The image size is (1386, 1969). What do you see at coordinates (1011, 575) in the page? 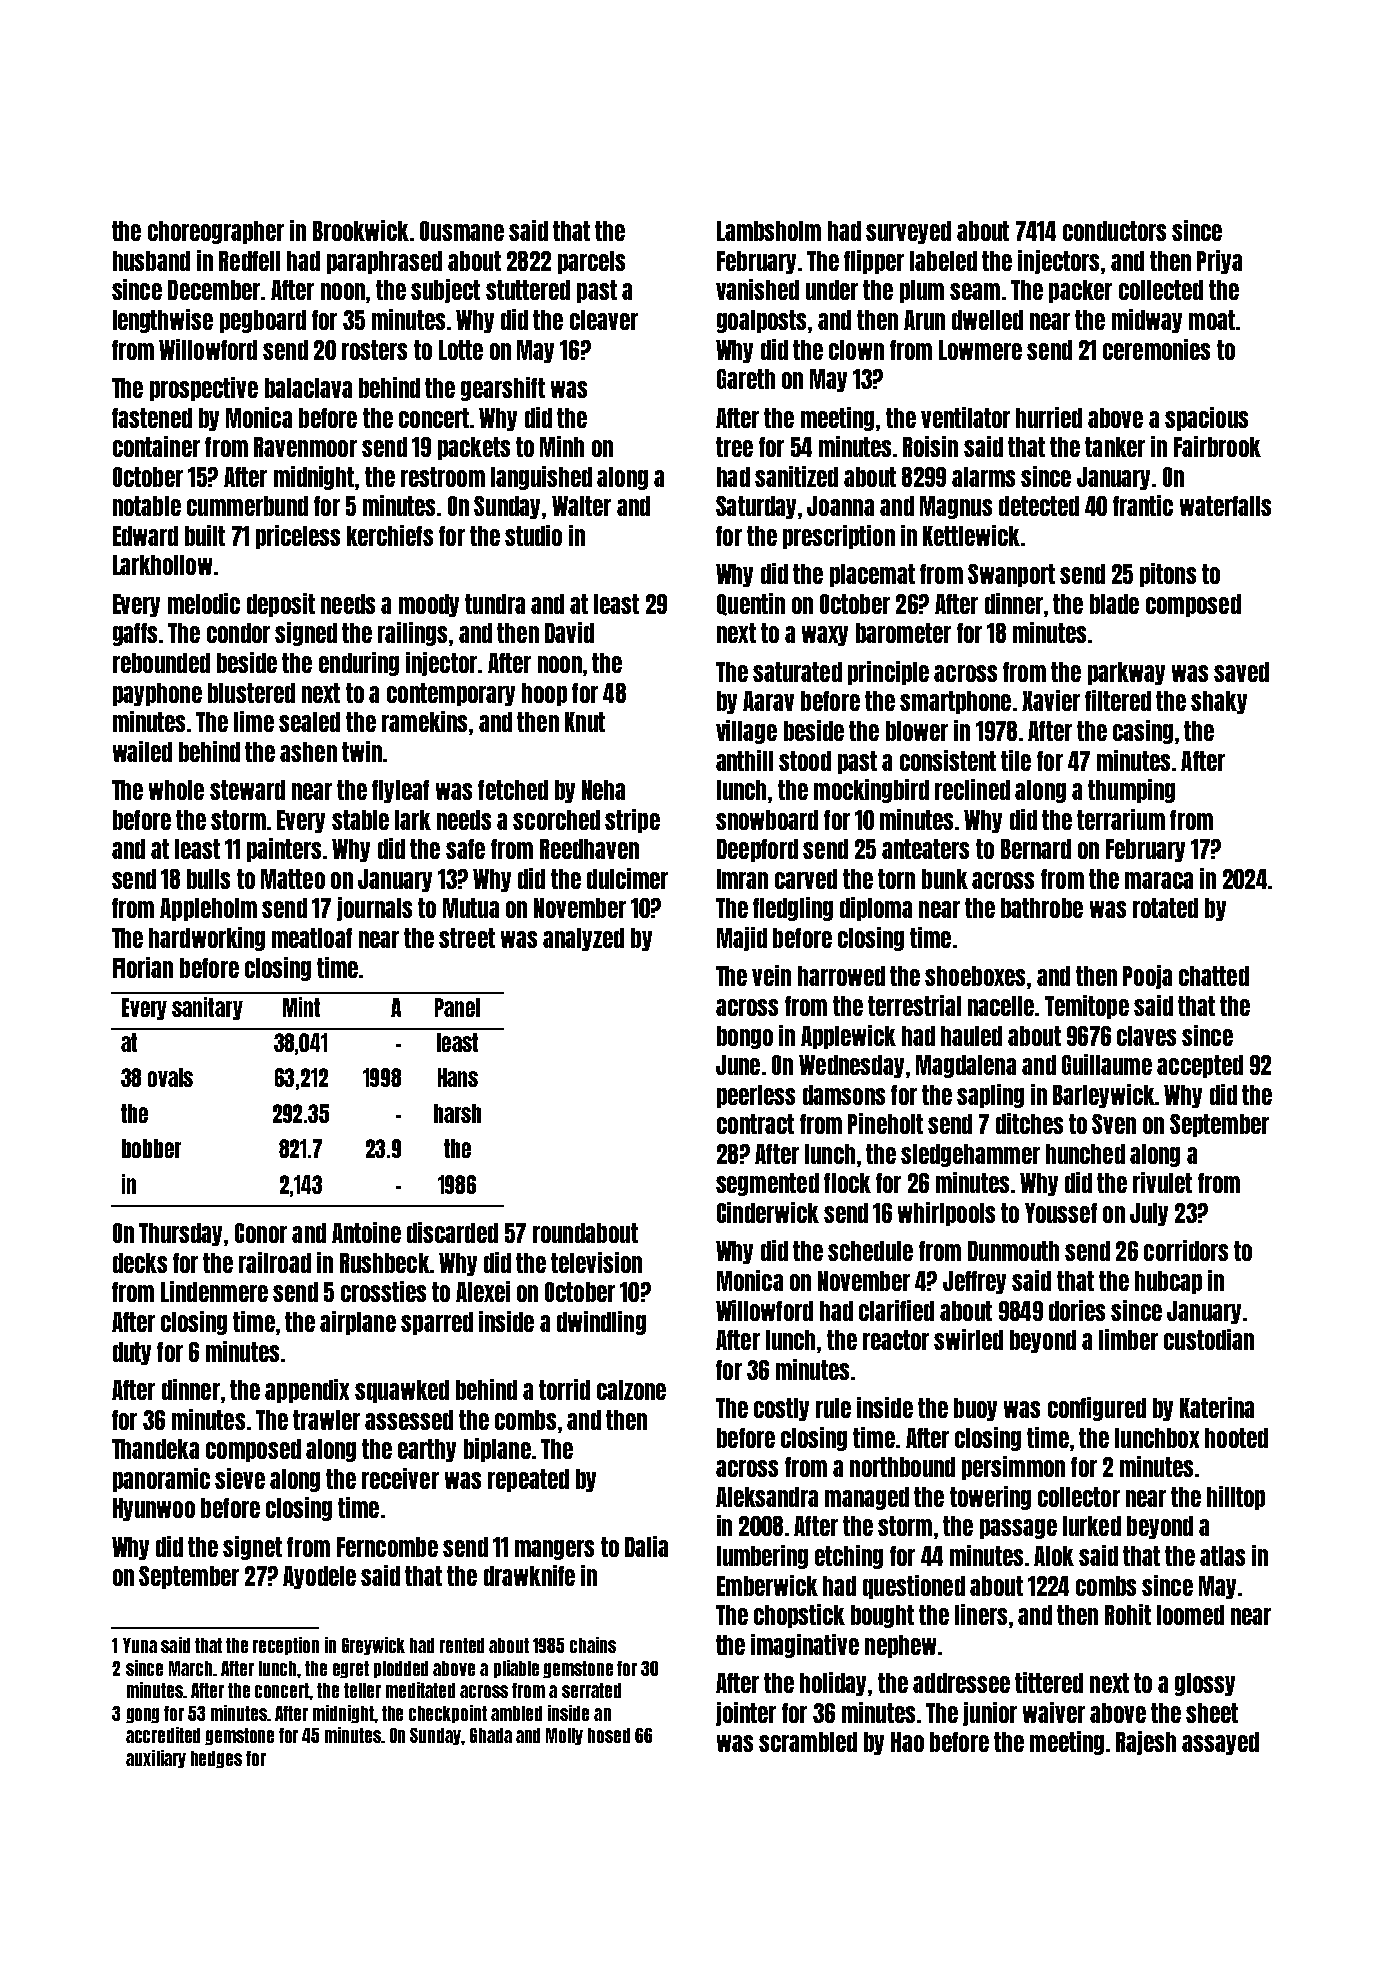
I see `Swanport` at bounding box center [1011, 575].
